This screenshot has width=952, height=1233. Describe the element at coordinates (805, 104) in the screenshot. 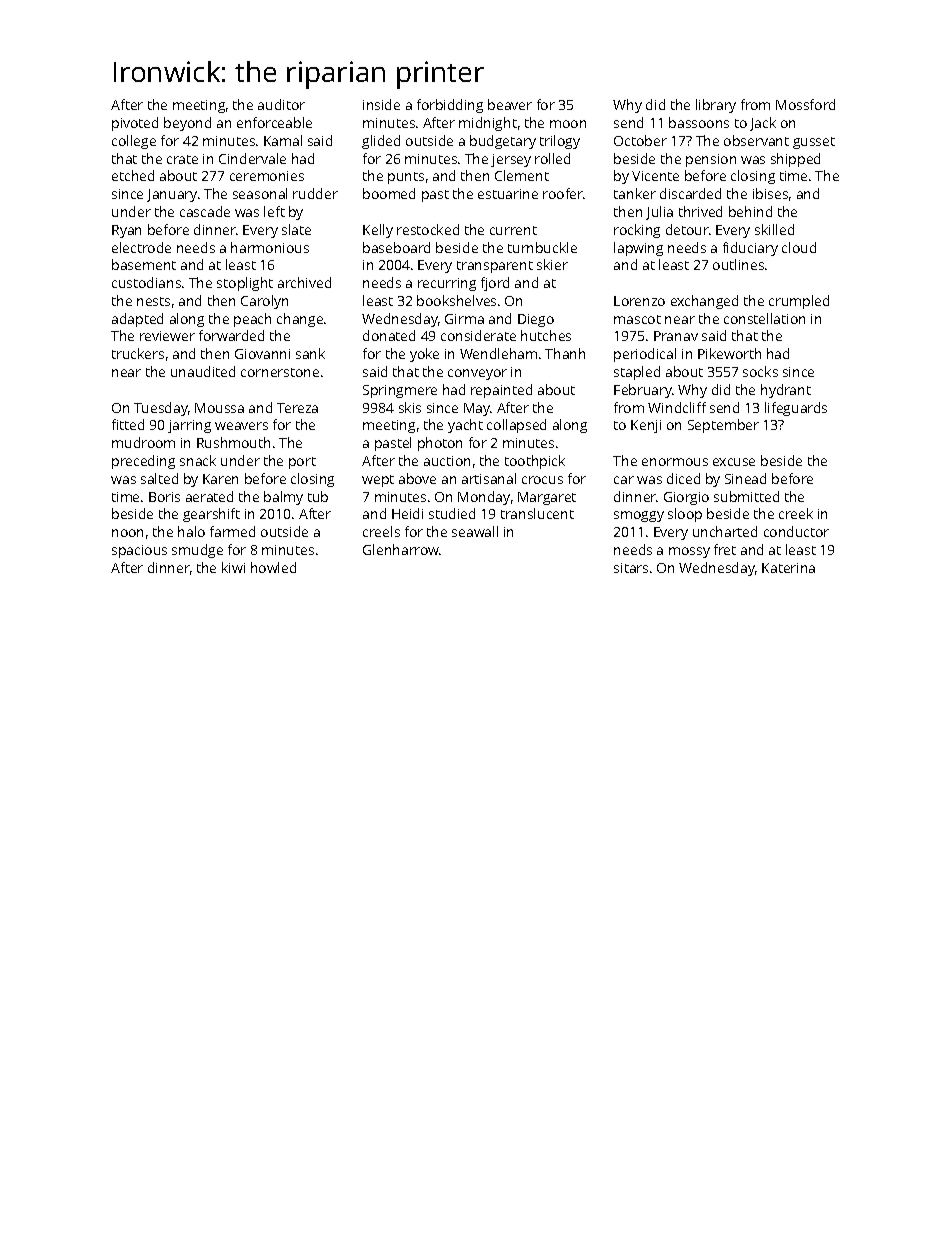

I see `Mossford` at that location.
